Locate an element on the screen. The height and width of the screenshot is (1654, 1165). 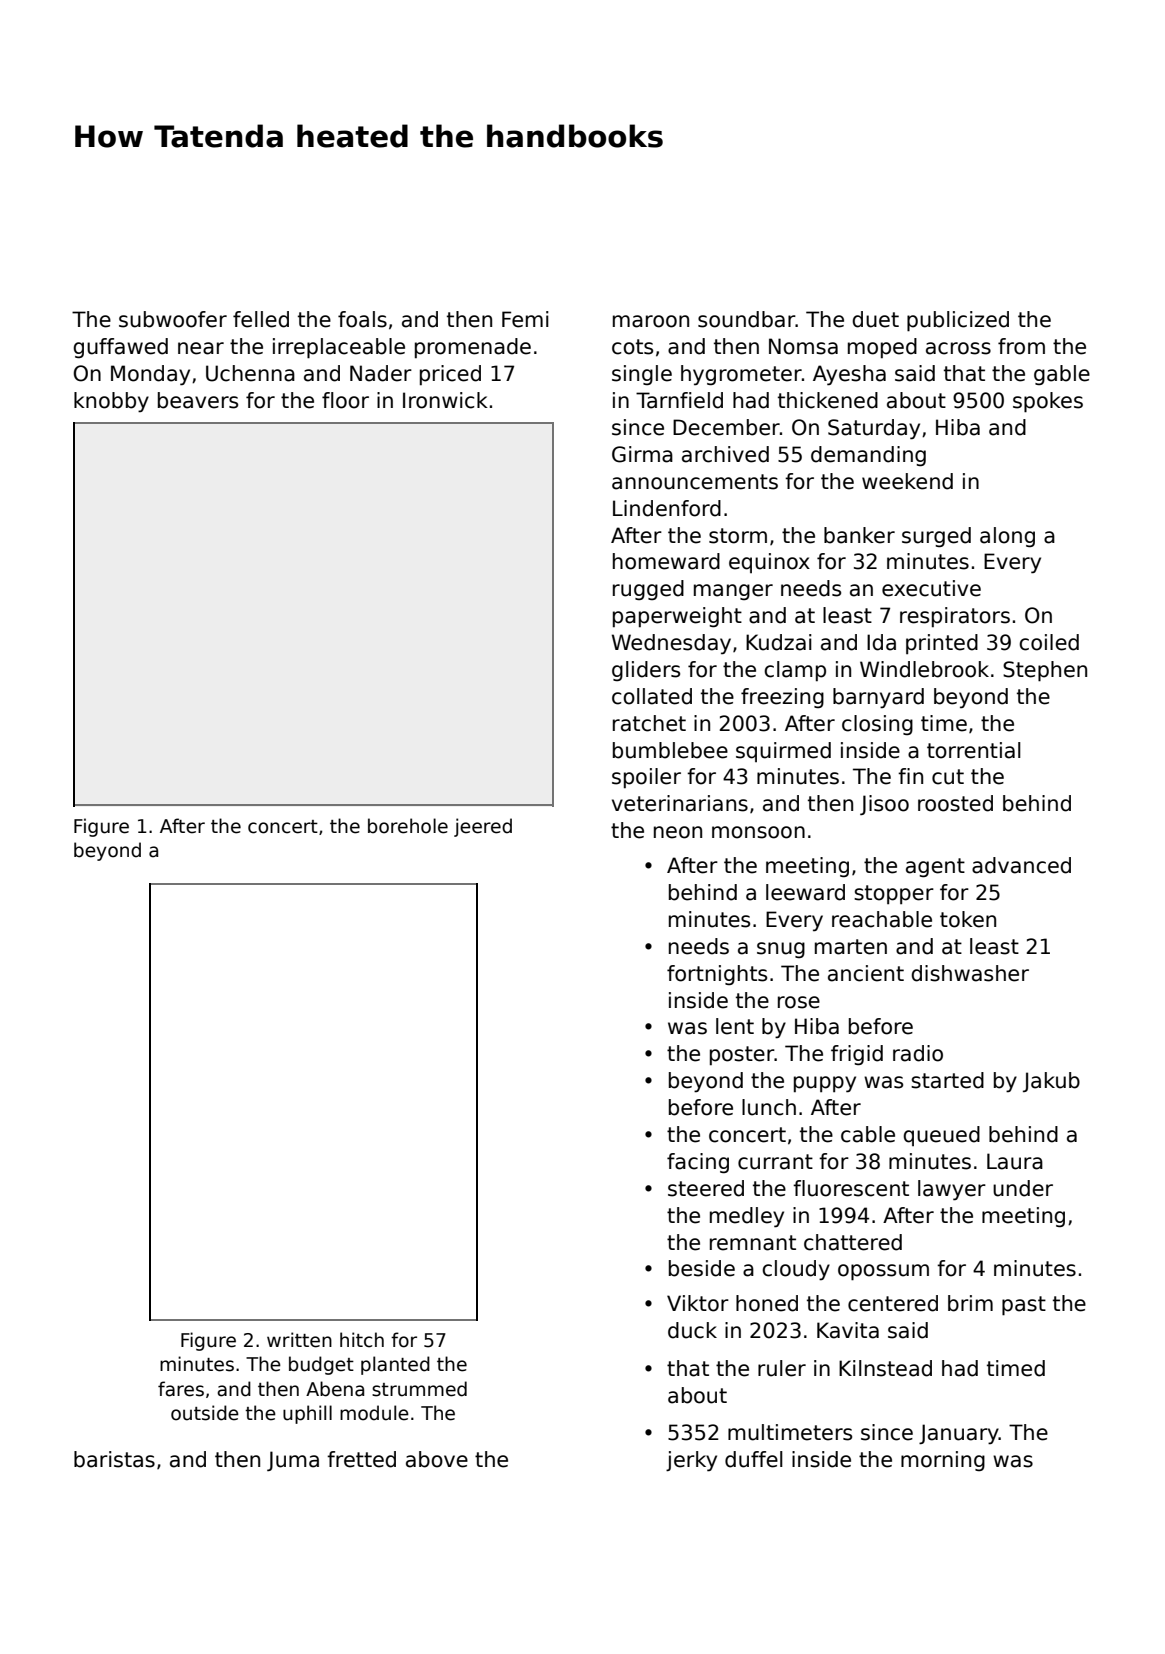
coiled is located at coordinates (1049, 642).
